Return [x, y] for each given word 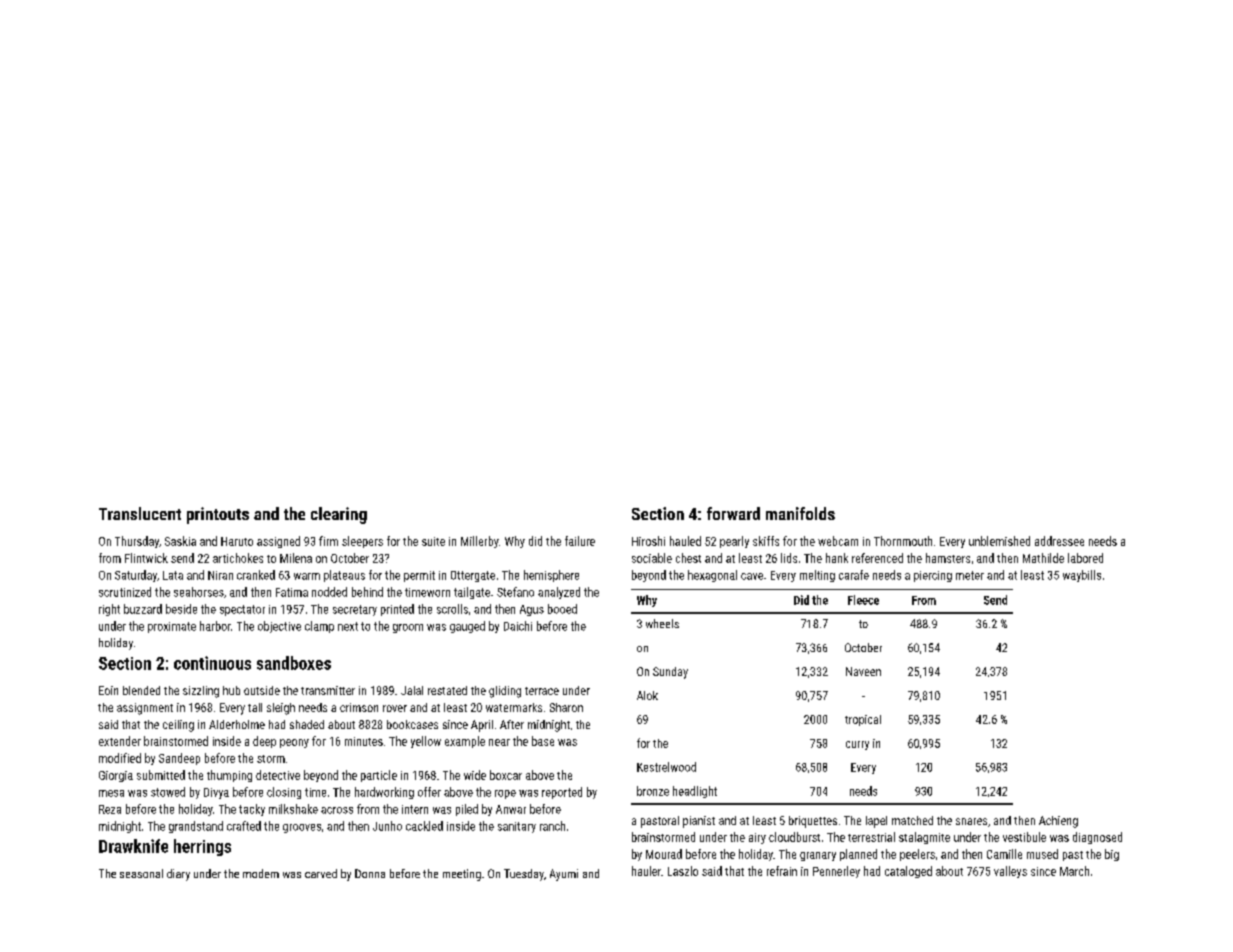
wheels [662, 623]
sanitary [517, 827]
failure [580, 541]
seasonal [141, 873]
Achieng [1058, 822]
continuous [212, 663]
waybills [1082, 576]
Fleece [863, 600]
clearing [339, 515]
